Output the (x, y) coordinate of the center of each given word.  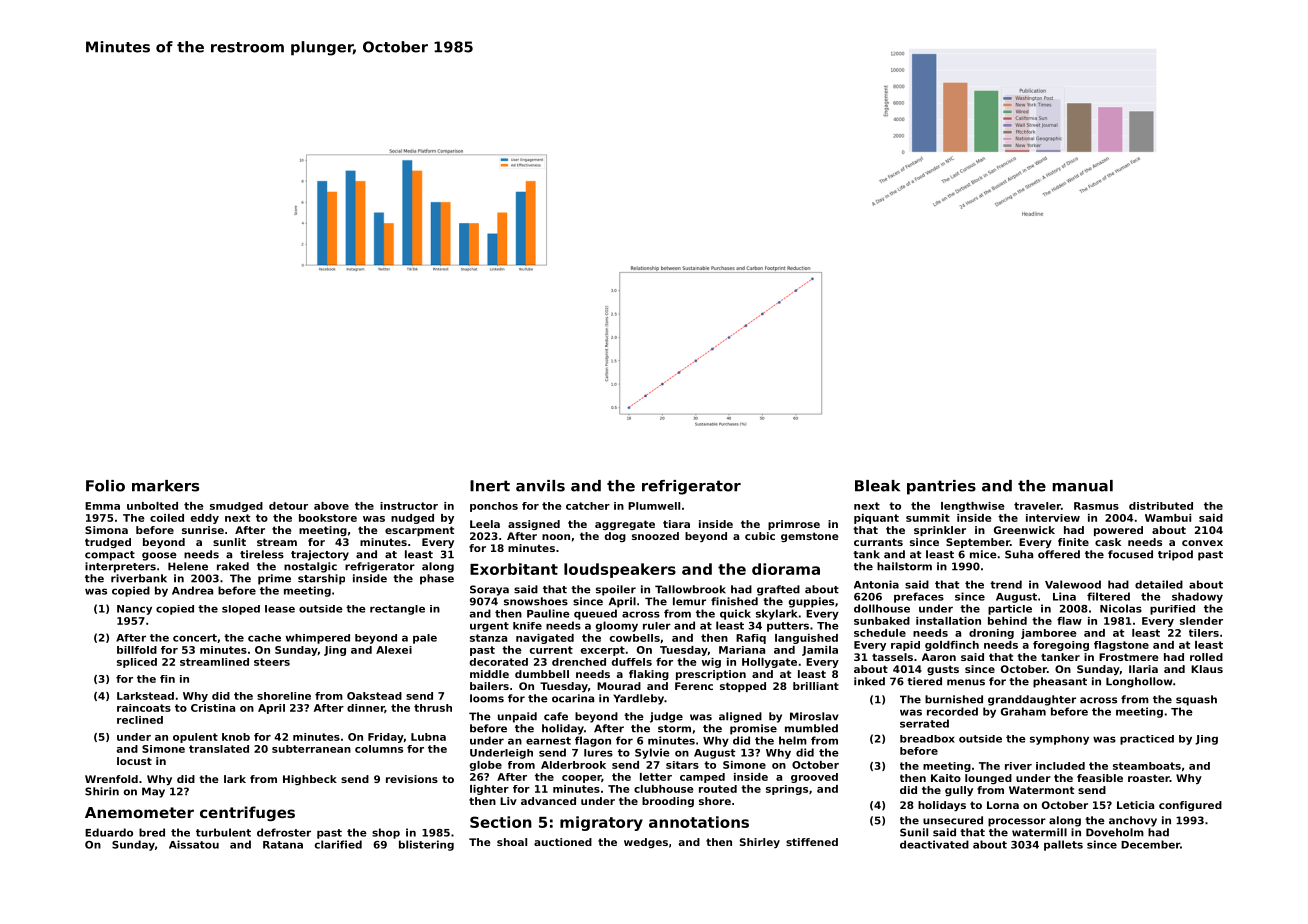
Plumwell (654, 506)
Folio (105, 486)
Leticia (1135, 805)
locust (134, 761)
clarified (338, 844)
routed (718, 789)
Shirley (760, 843)
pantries (941, 487)
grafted (778, 590)
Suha (1019, 554)
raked (233, 566)
